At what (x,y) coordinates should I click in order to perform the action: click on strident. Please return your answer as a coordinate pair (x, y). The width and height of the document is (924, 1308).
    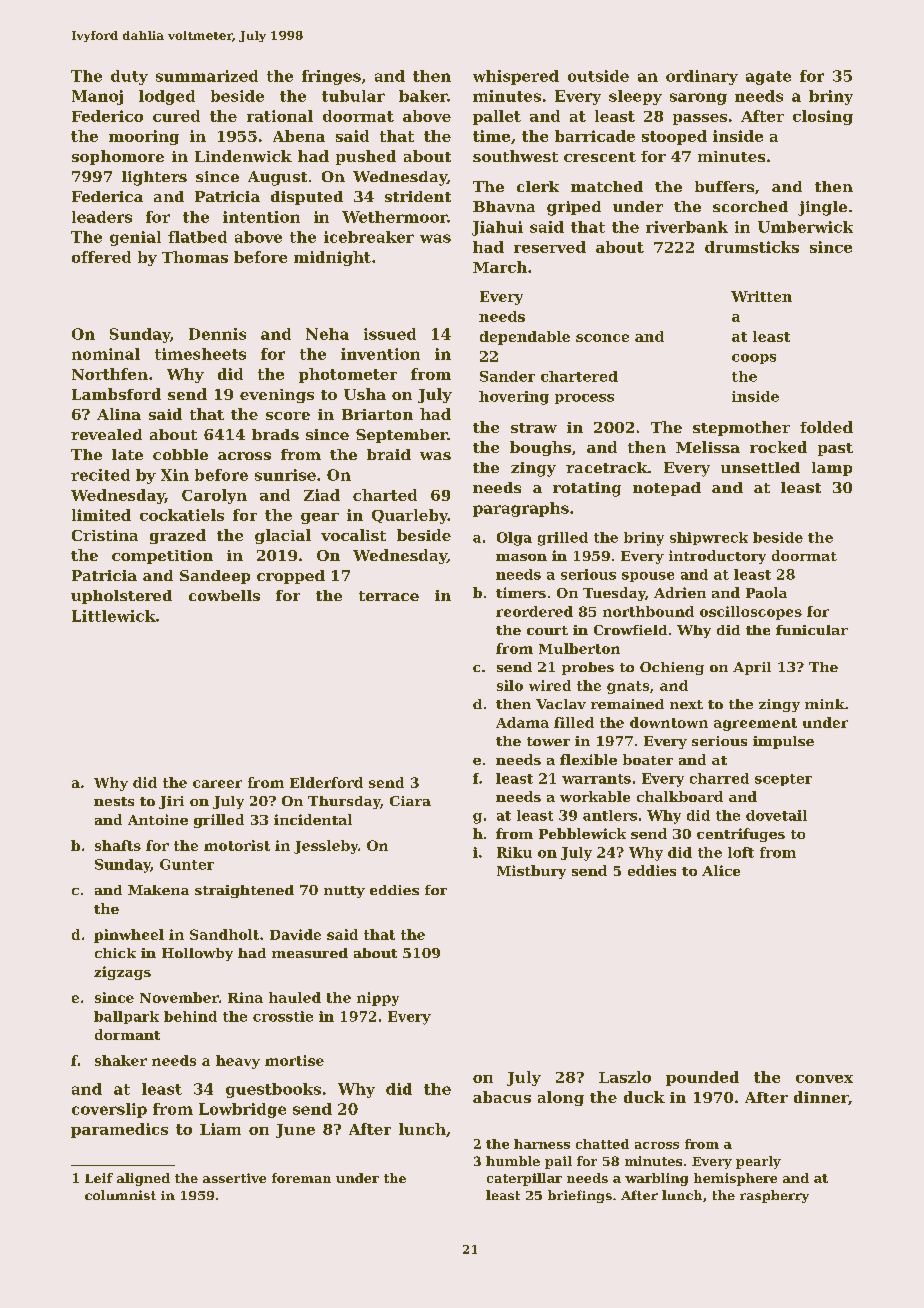
    Looking at the image, I should click on (418, 196).
